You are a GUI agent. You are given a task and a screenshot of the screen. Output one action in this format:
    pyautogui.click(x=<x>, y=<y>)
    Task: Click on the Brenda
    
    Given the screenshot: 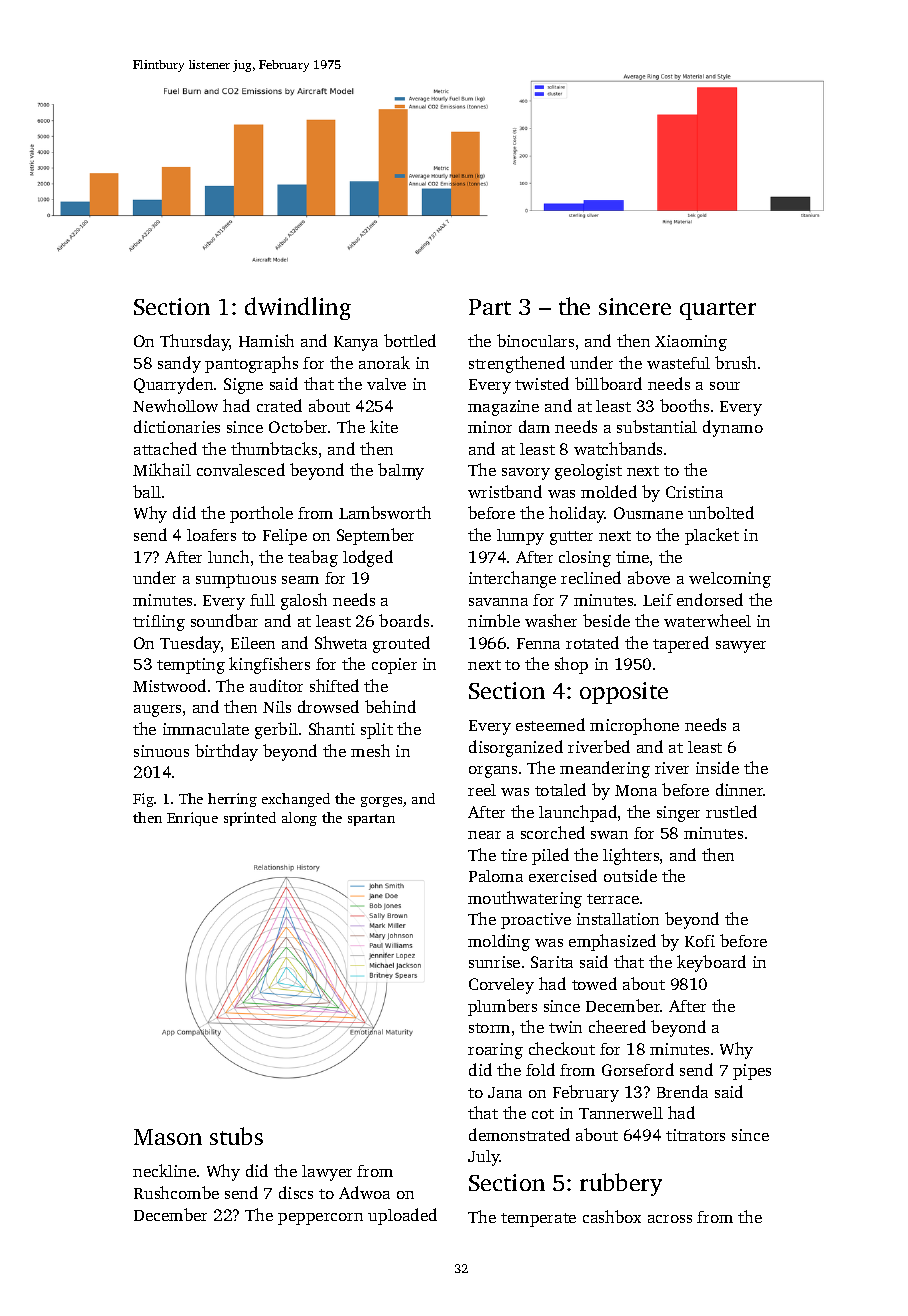 What is the action you would take?
    pyautogui.click(x=682, y=1091)
